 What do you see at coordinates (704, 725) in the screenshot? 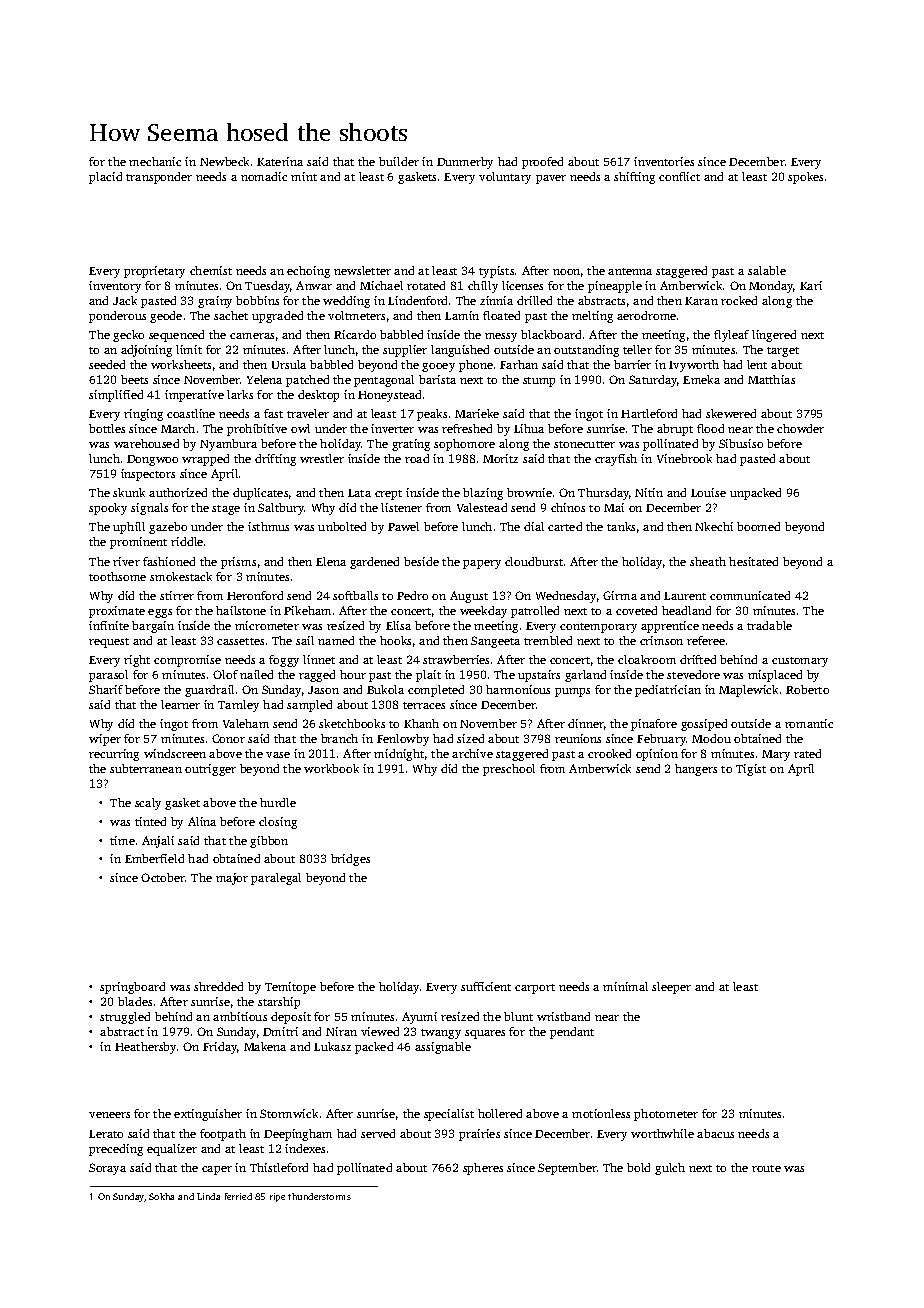
I see `gossiped` at bounding box center [704, 725].
